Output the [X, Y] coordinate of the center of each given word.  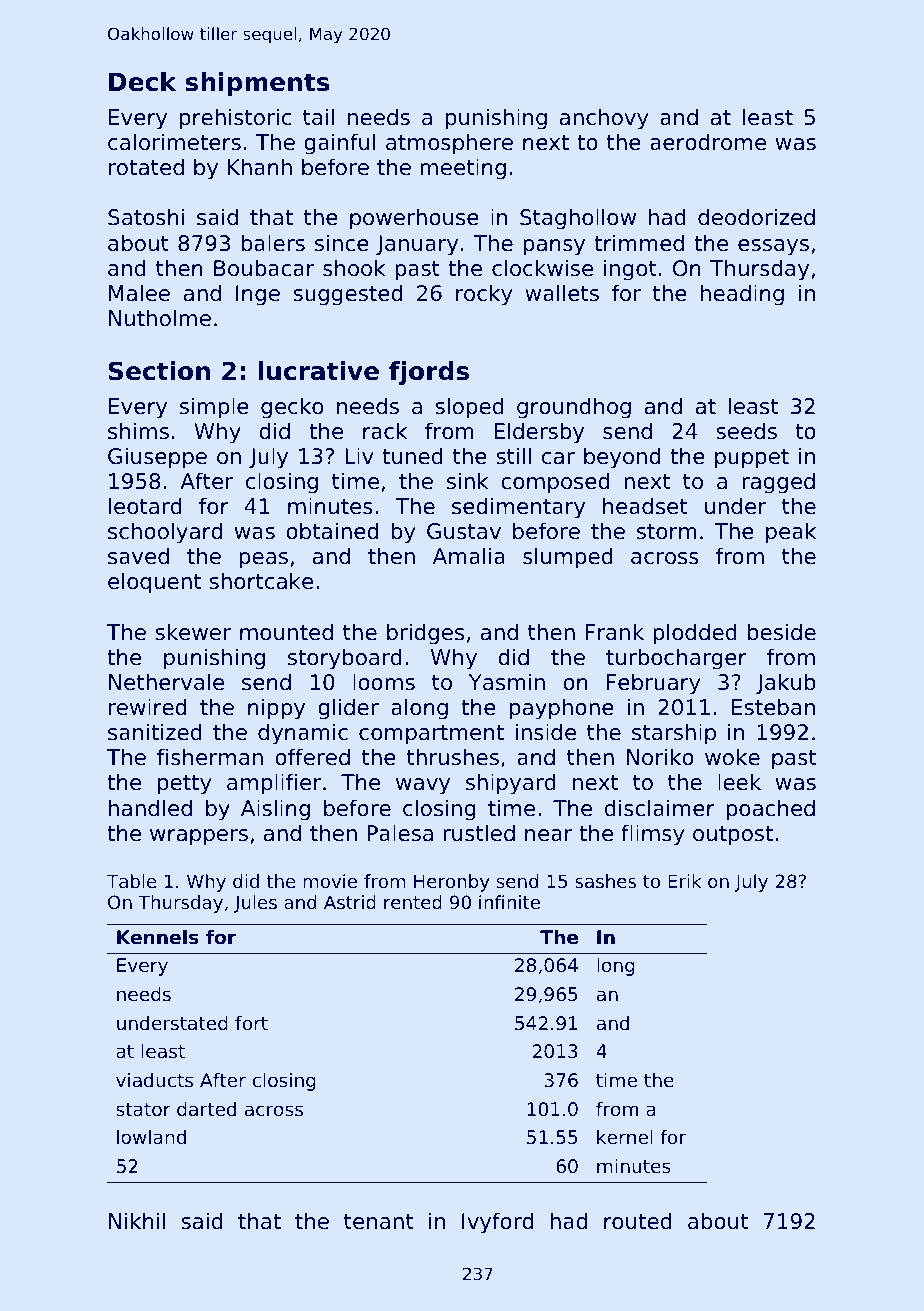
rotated [146, 167]
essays [773, 247]
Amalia [469, 556]
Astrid [350, 902]
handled [150, 808]
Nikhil [137, 1220]
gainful [339, 144]
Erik [684, 881]
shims [138, 431]
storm [667, 532]
